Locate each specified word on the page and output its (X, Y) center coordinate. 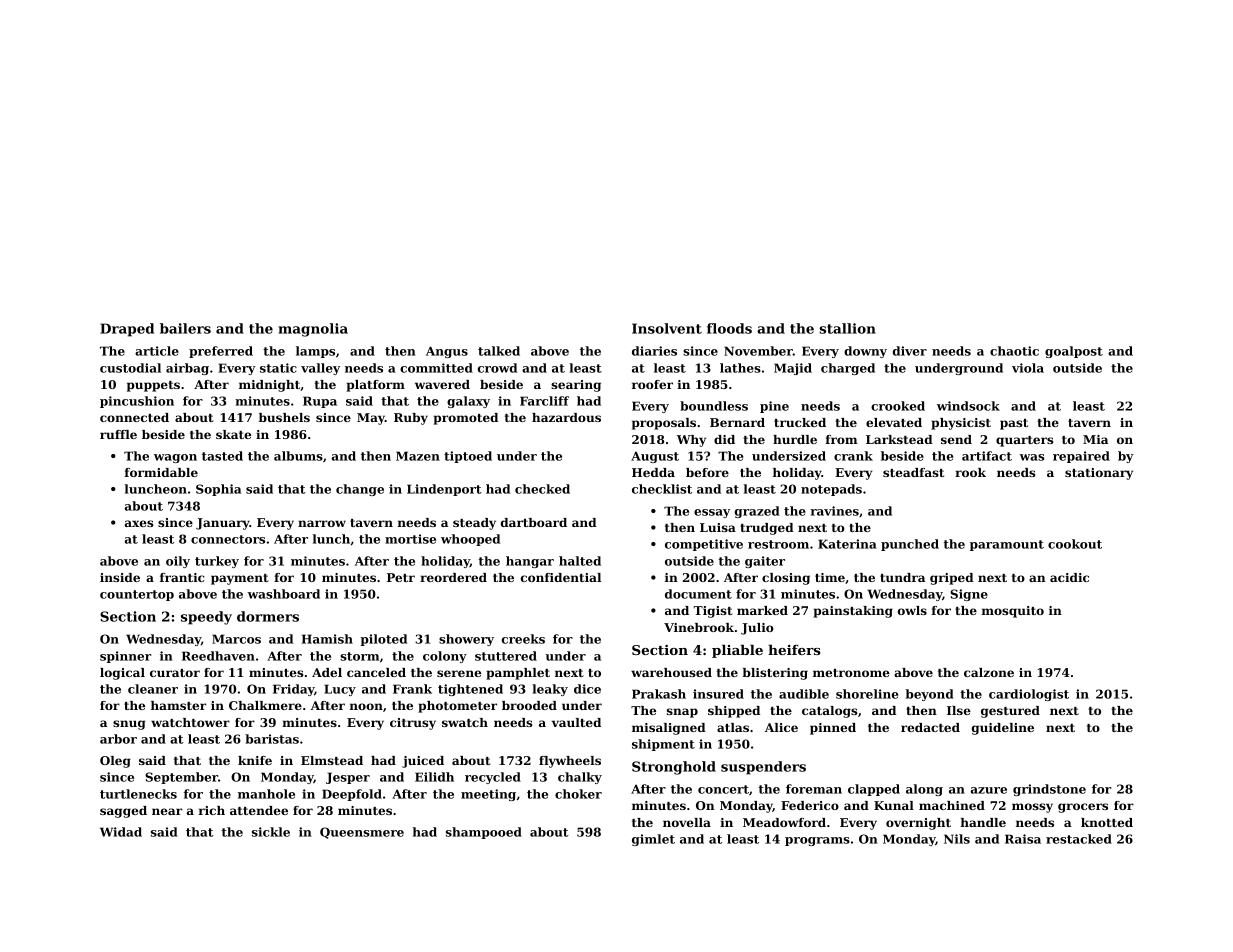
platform (376, 386)
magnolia (313, 330)
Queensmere (362, 833)
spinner (125, 657)
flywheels (570, 762)
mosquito (1013, 612)
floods (729, 328)
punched (910, 545)
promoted (466, 419)
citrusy (413, 724)
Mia (1095, 439)
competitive (704, 545)
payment (240, 579)
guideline (1003, 729)
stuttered (506, 656)
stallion (847, 328)
